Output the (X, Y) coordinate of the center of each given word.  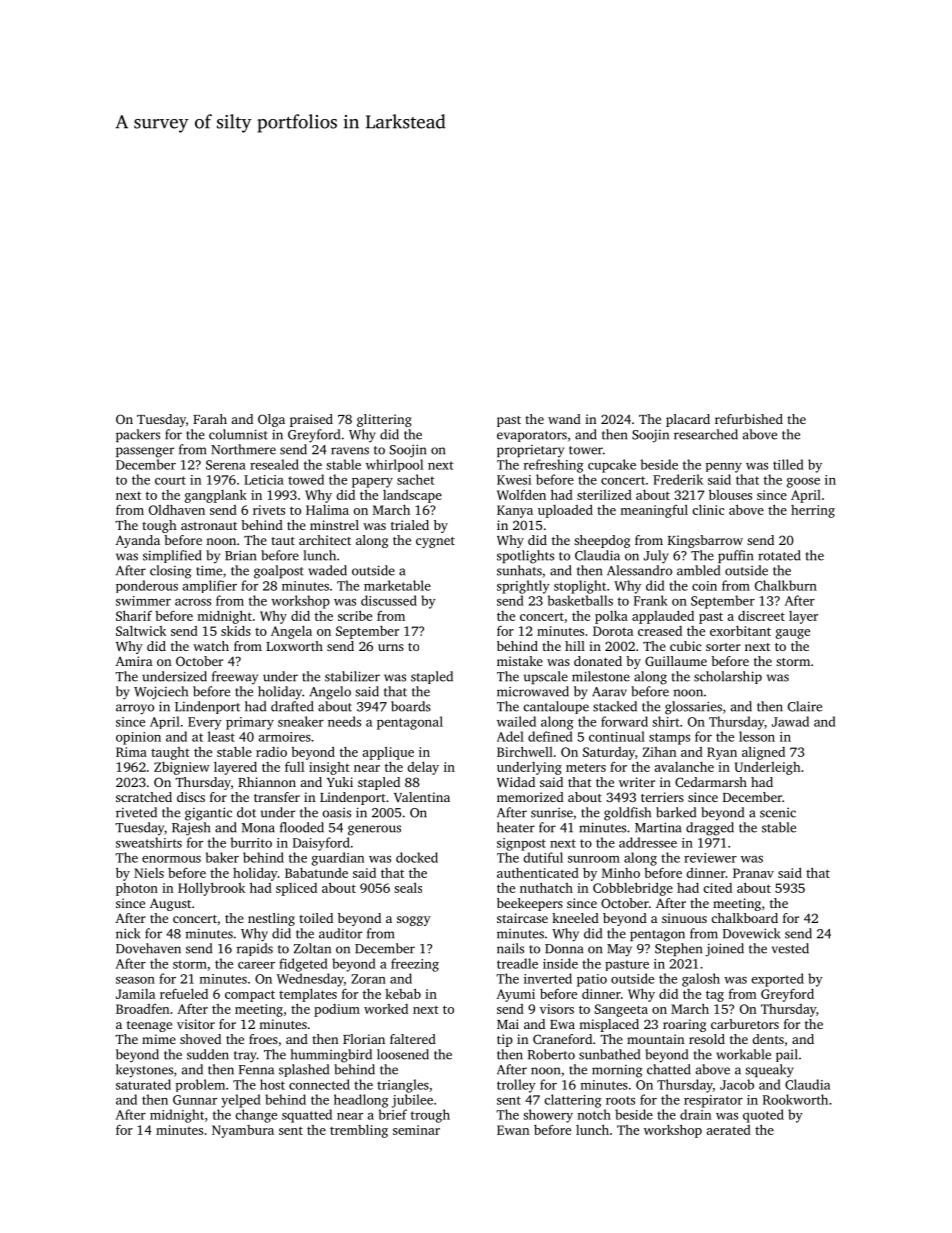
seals (408, 887)
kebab (403, 993)
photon (137, 889)
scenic (778, 813)
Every (205, 723)
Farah (210, 419)
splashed (304, 1070)
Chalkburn (786, 585)
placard (688, 420)
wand (564, 419)
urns (391, 647)
